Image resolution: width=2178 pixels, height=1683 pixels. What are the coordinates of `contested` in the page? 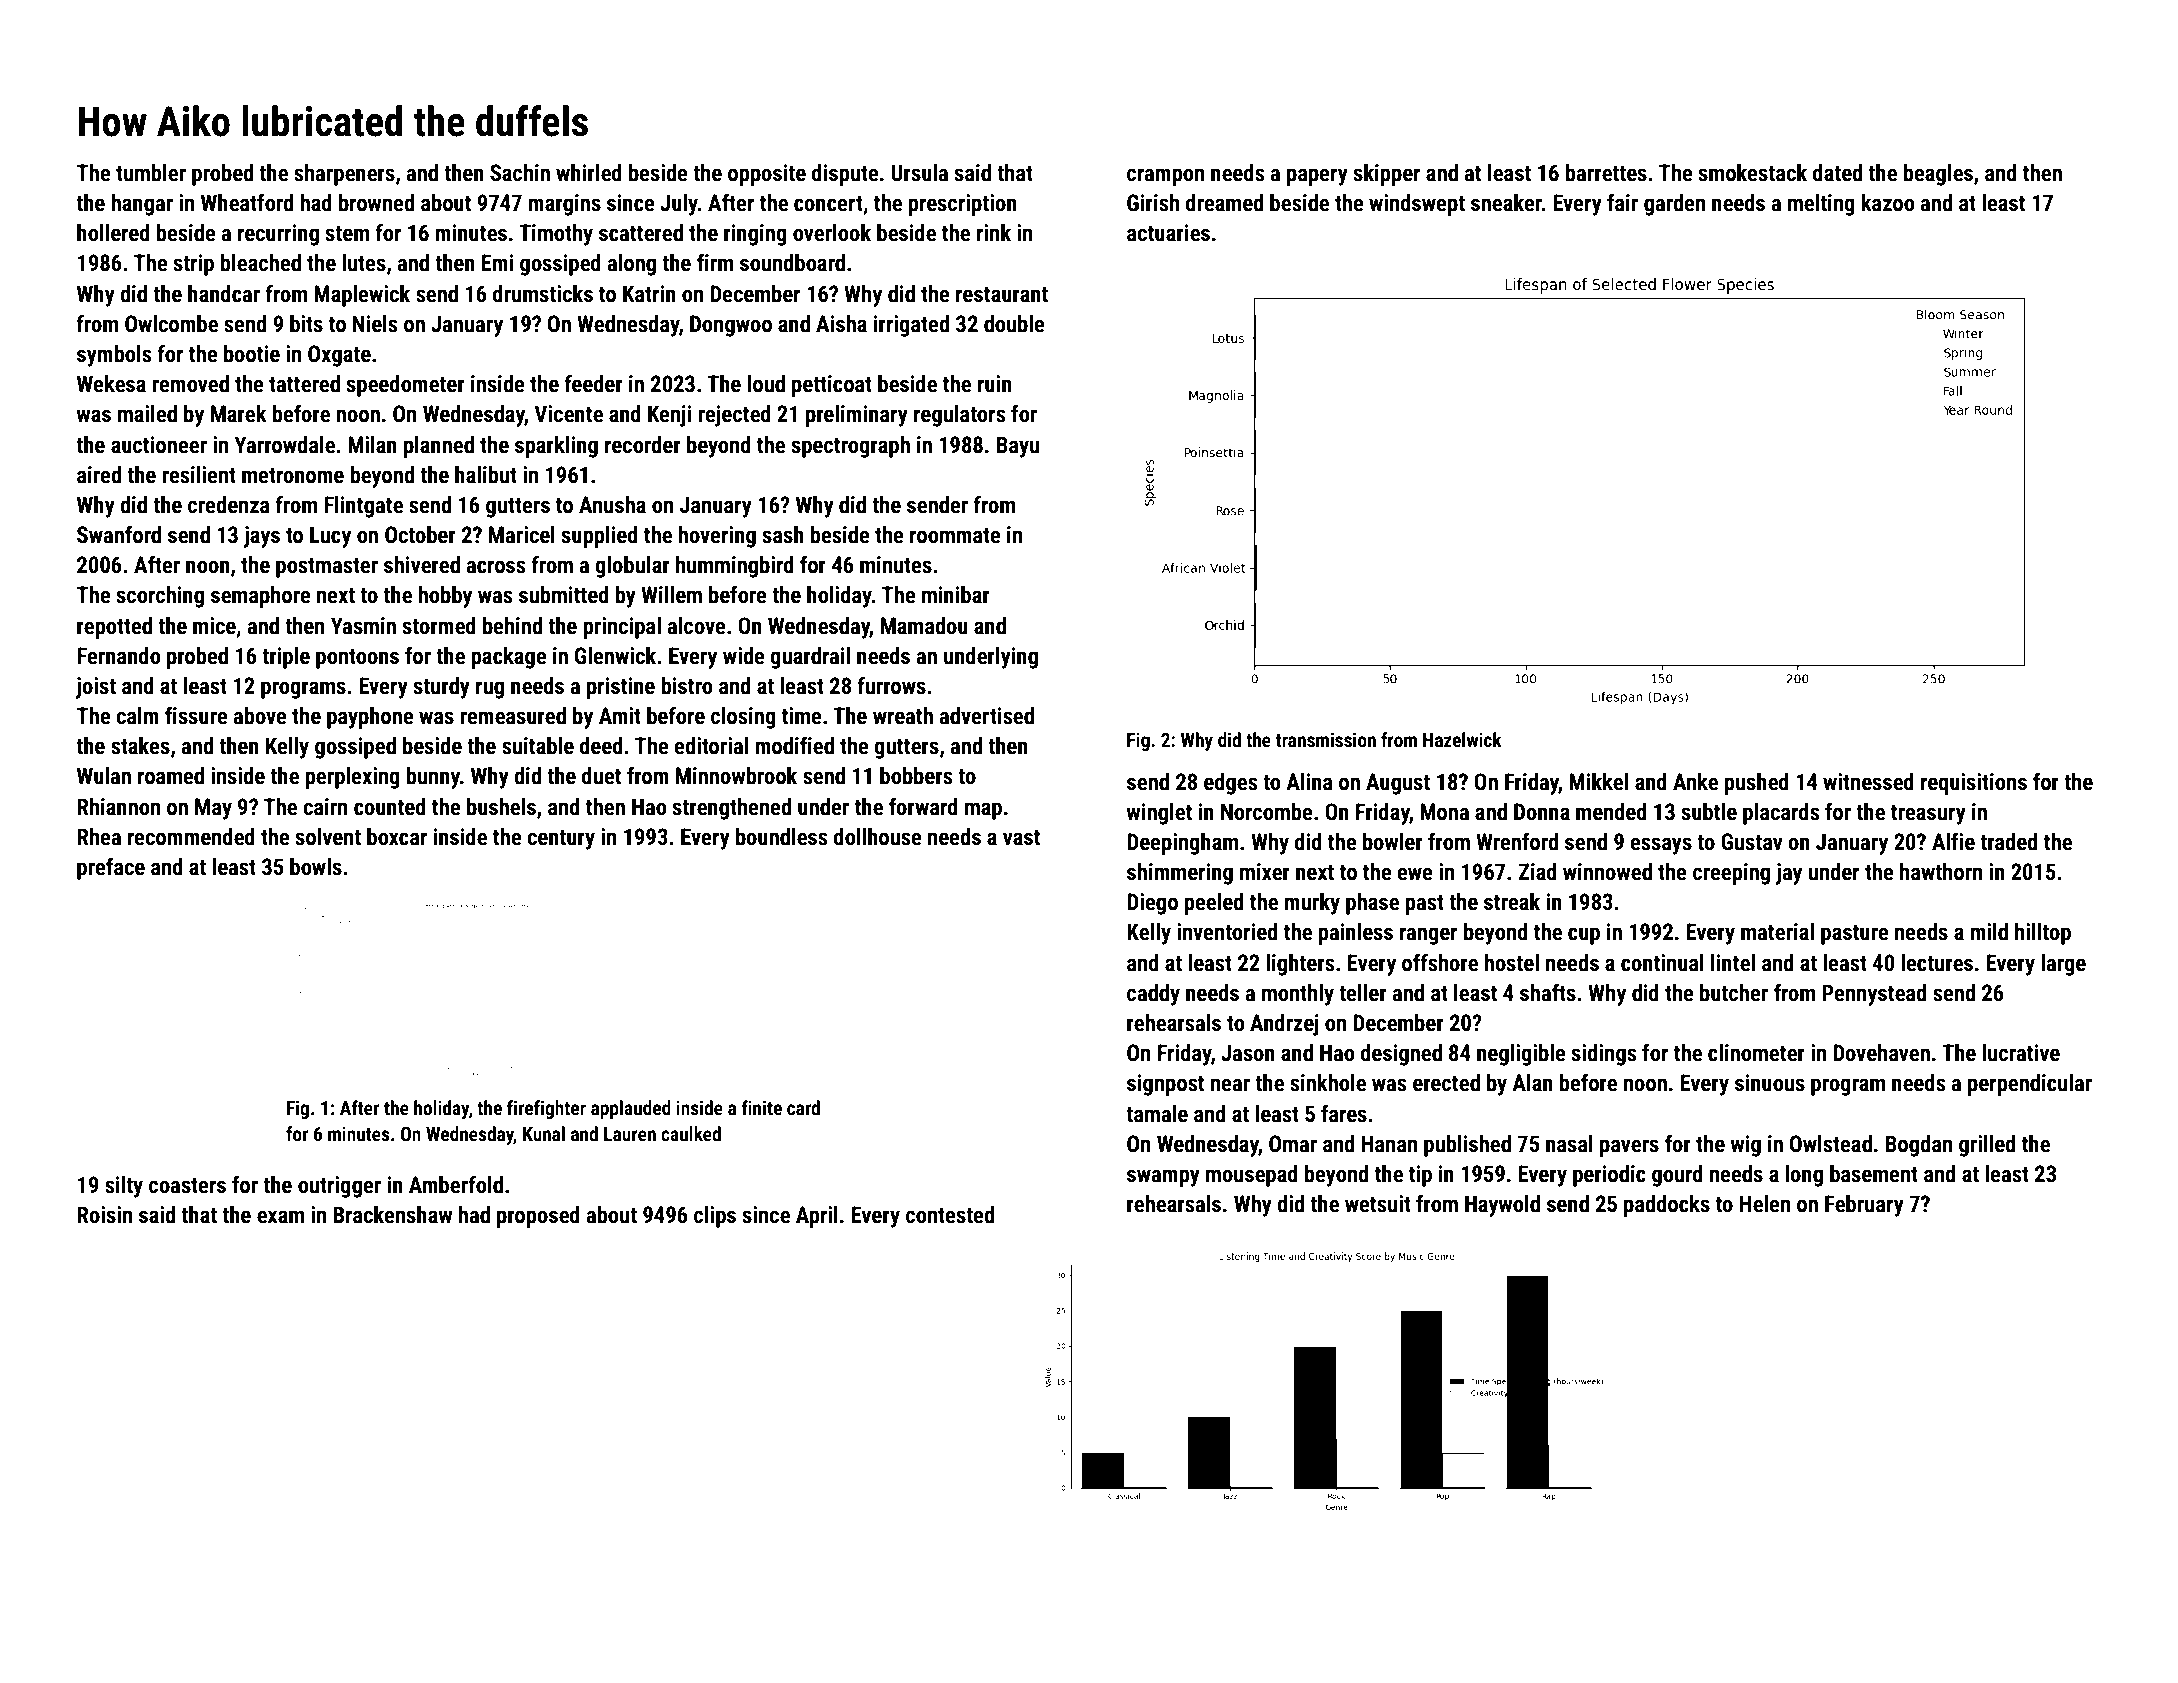 It's located at (950, 1215).
